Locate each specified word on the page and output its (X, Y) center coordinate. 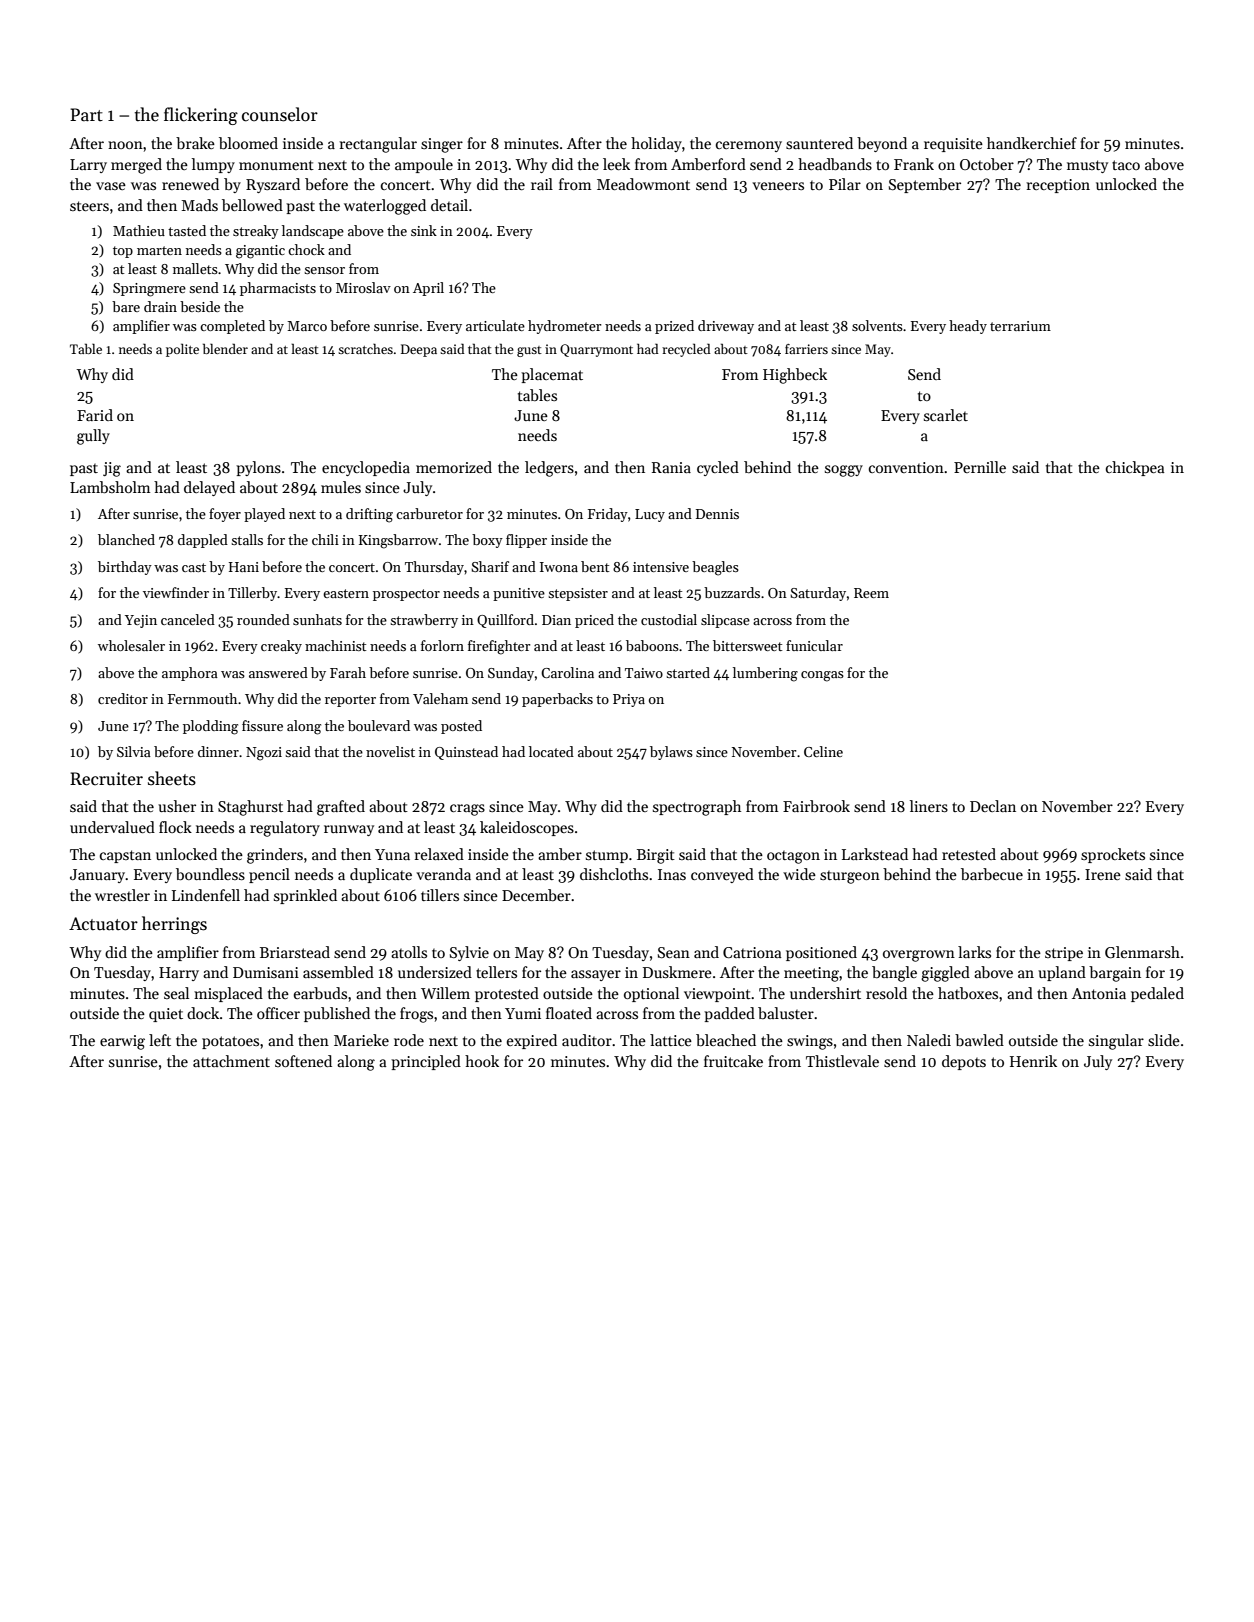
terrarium (1020, 326)
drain (160, 306)
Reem (871, 593)
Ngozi (264, 754)
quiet (166, 1015)
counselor (280, 114)
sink (424, 230)
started (688, 672)
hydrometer (564, 327)
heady (968, 327)
